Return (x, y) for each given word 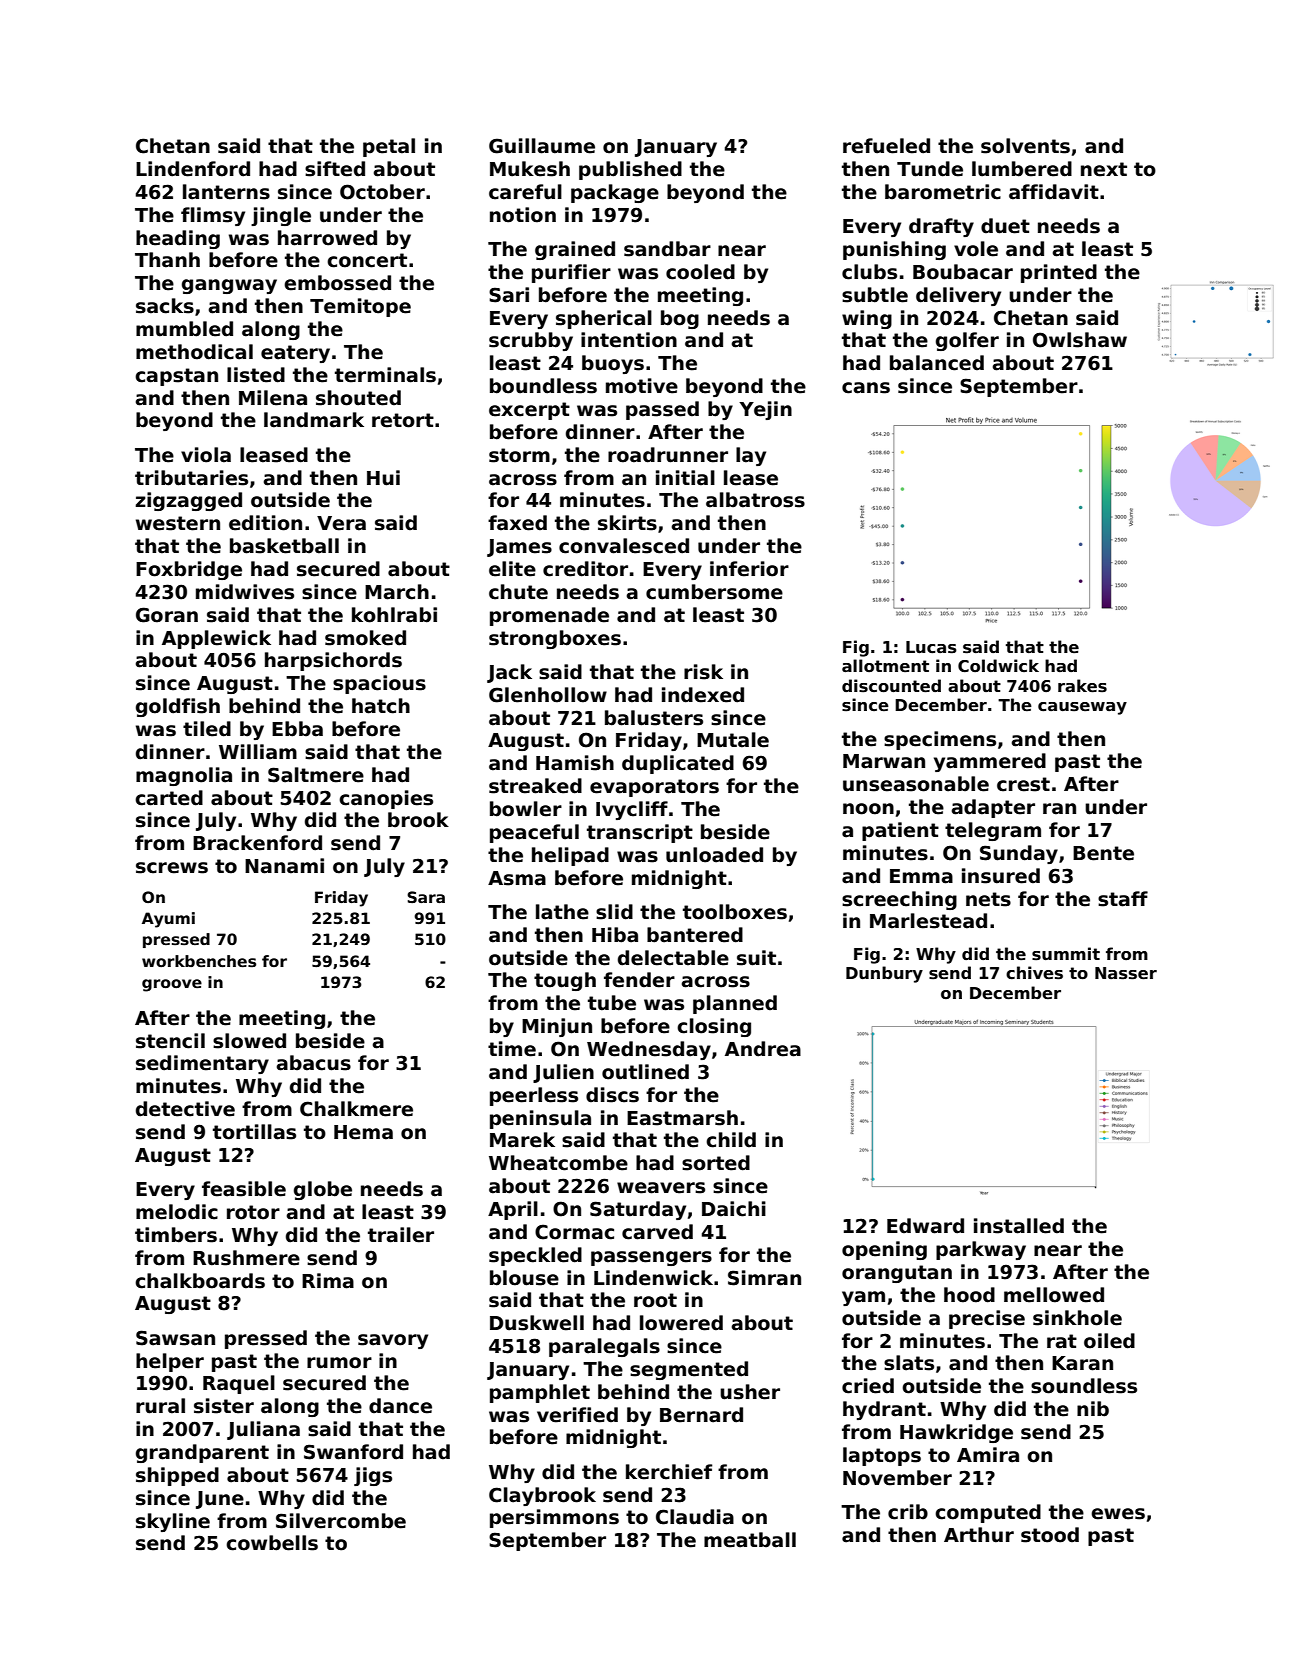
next (1104, 169)
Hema (363, 1132)
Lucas (931, 647)
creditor (585, 569)
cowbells (272, 1543)
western (178, 523)
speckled (535, 1256)
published (630, 170)
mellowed (1054, 1295)
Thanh (167, 260)
